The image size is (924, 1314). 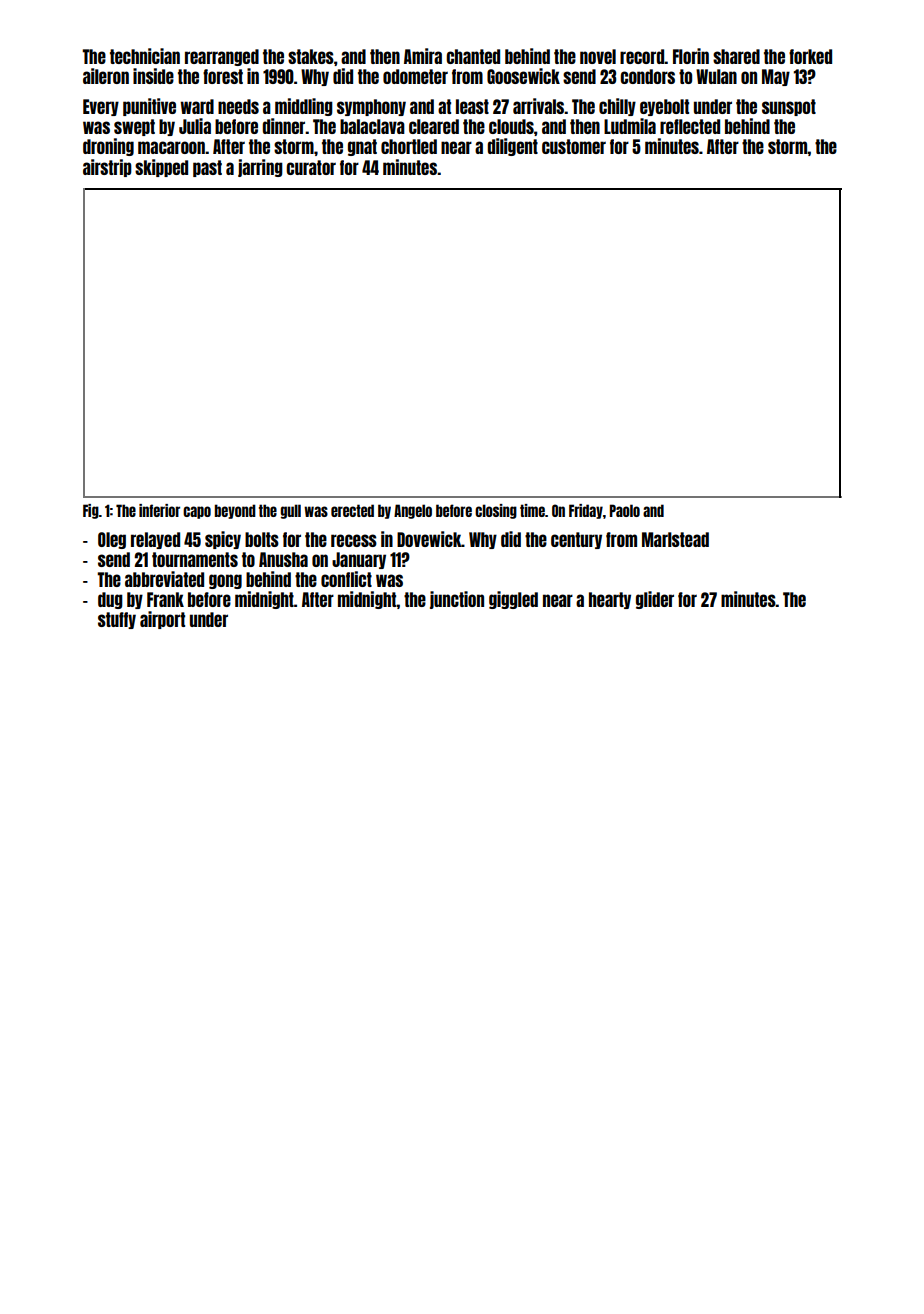 I want to click on customer, so click(x=574, y=146).
